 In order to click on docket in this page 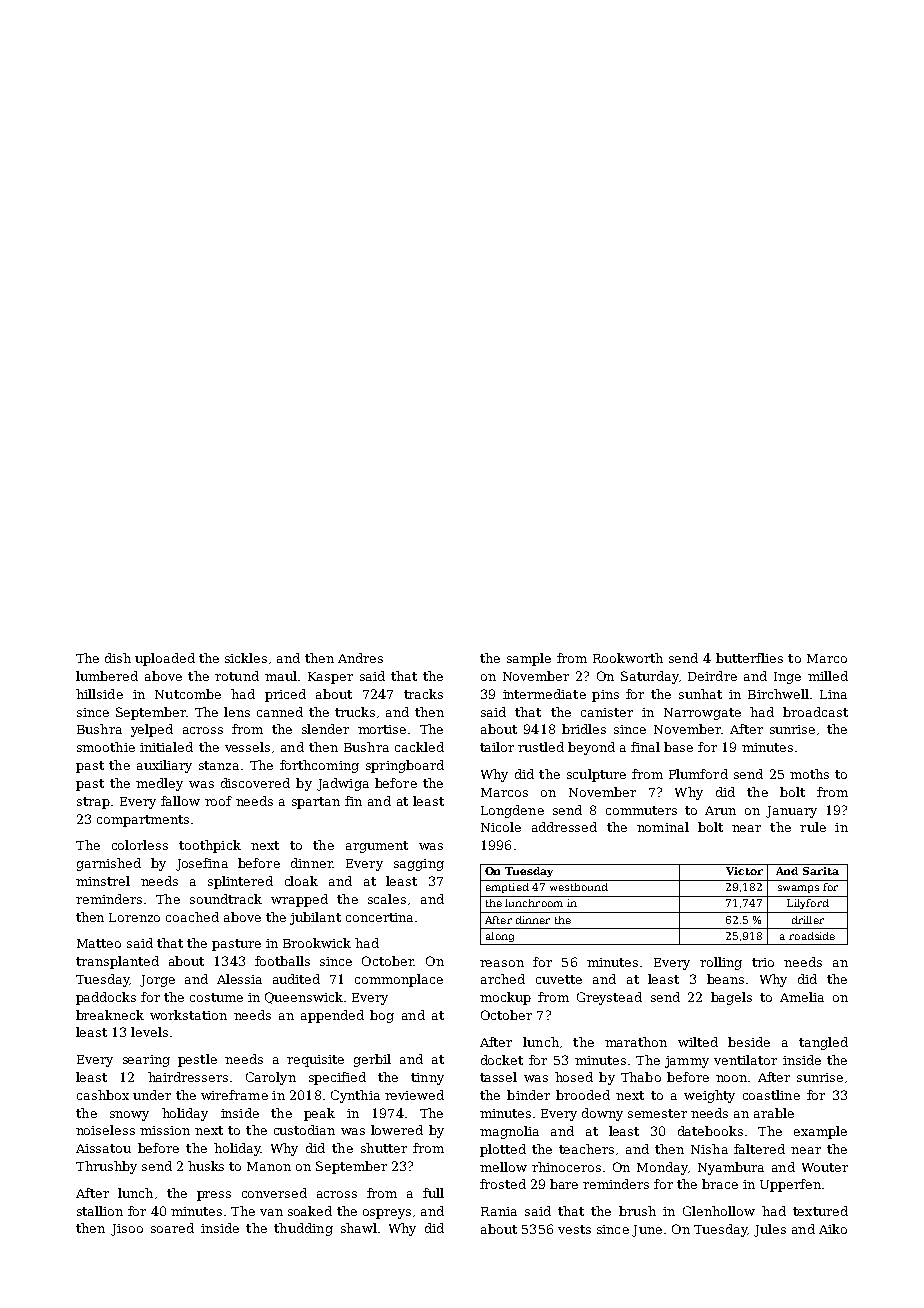, I will do `click(502, 1060)`.
